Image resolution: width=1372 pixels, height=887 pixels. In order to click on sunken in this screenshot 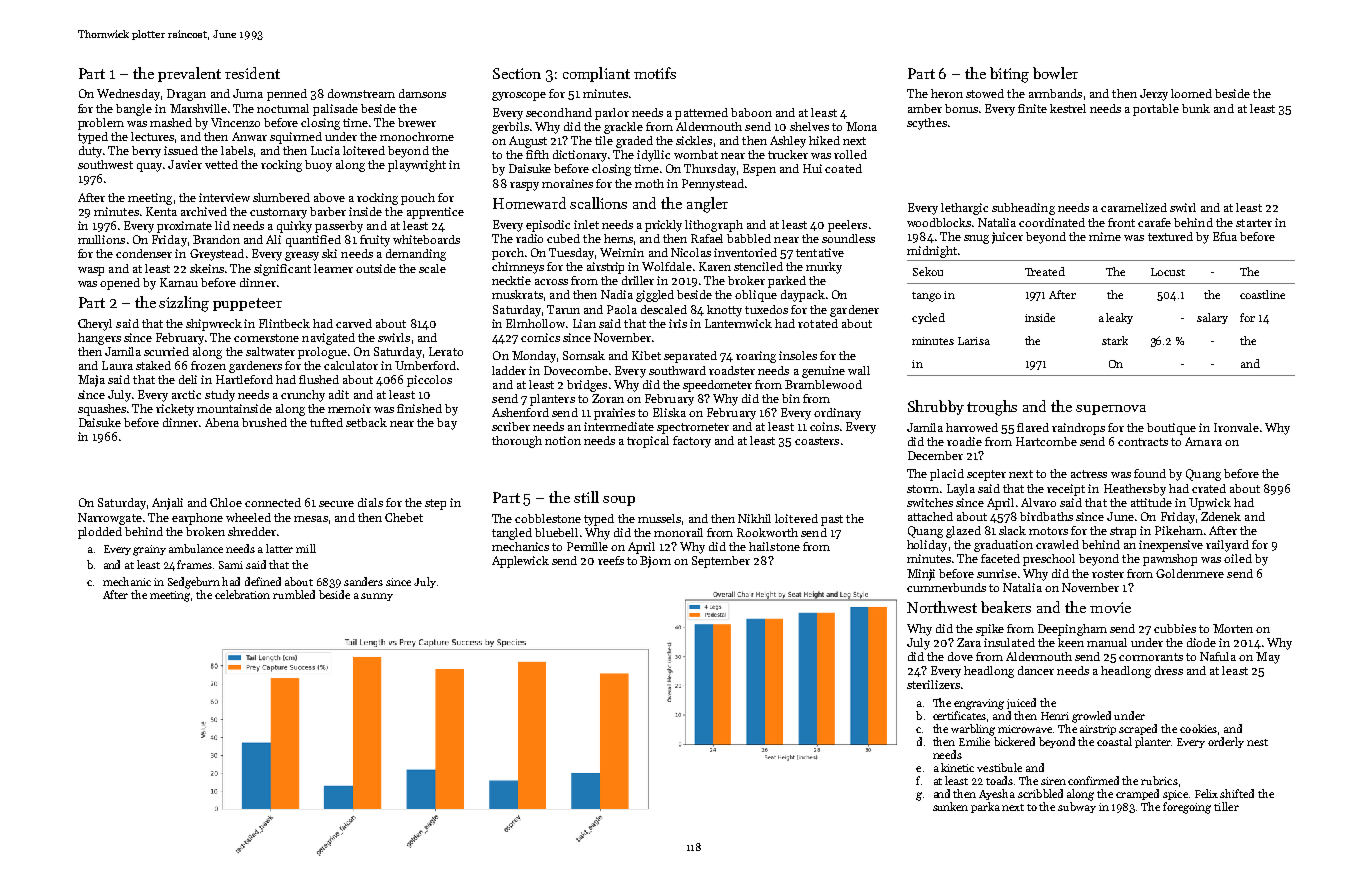, I will do `click(950, 806)`.
